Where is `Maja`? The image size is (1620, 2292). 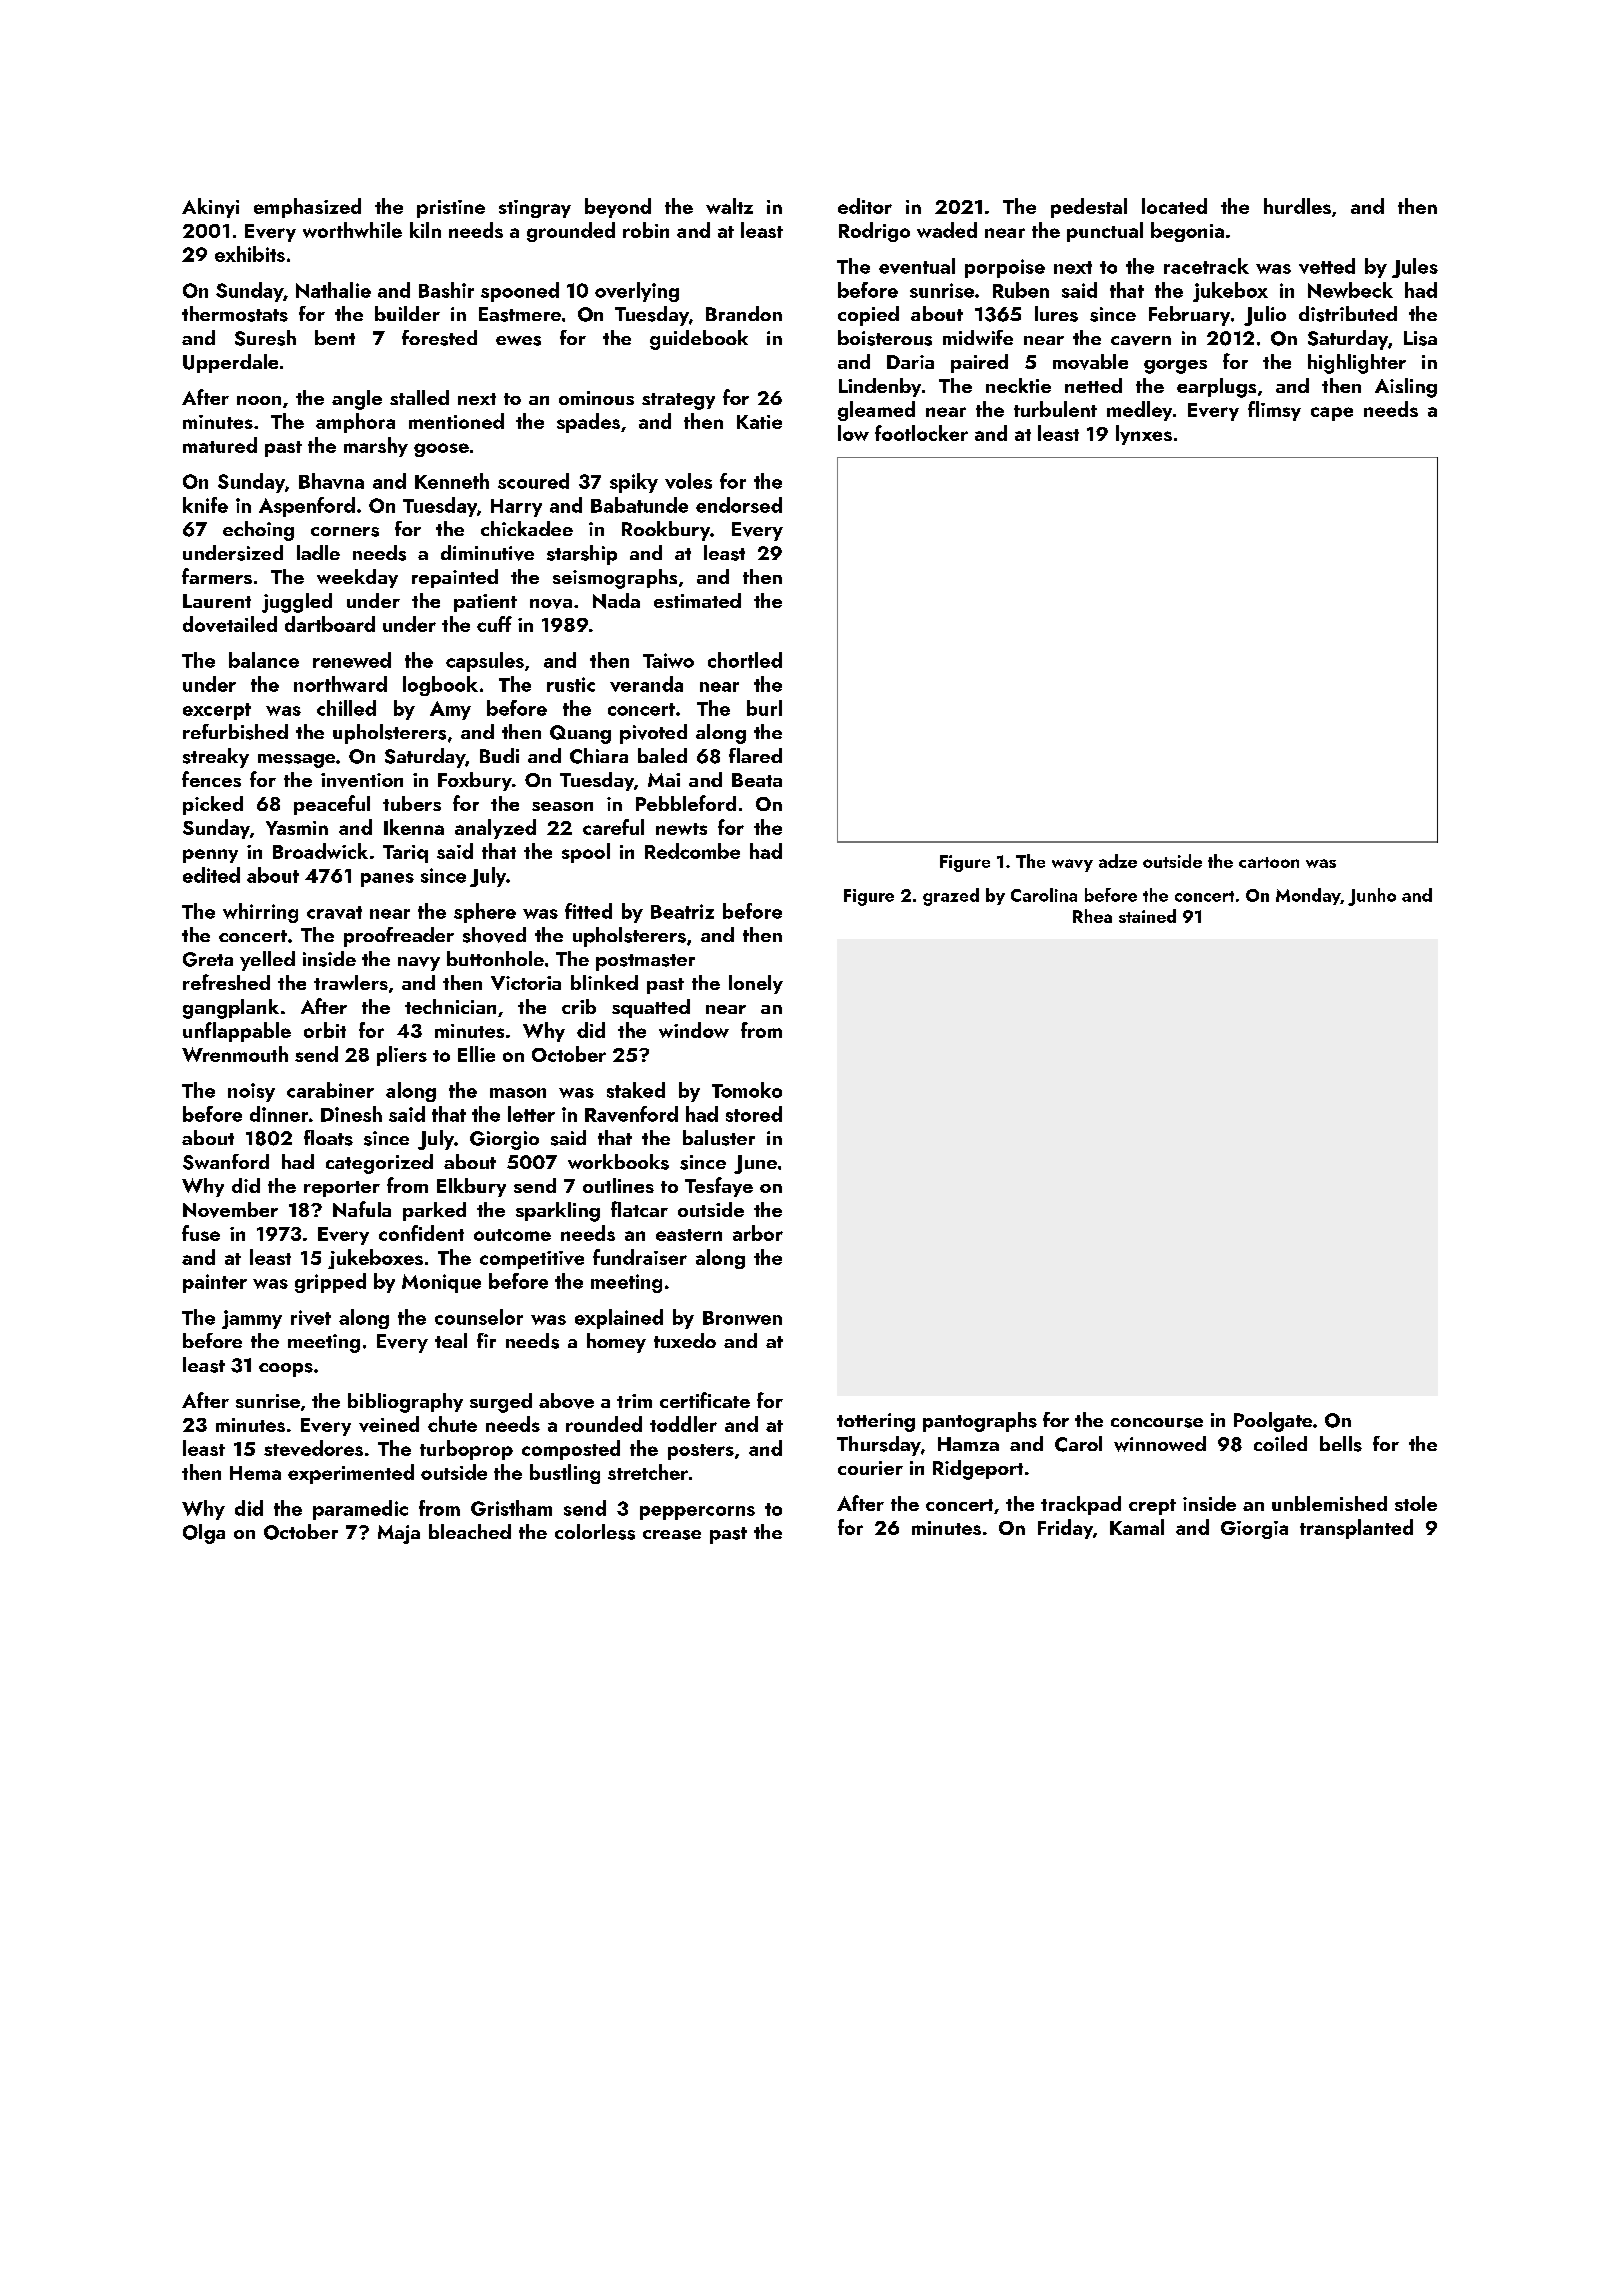 Maja is located at coordinates (399, 1534).
